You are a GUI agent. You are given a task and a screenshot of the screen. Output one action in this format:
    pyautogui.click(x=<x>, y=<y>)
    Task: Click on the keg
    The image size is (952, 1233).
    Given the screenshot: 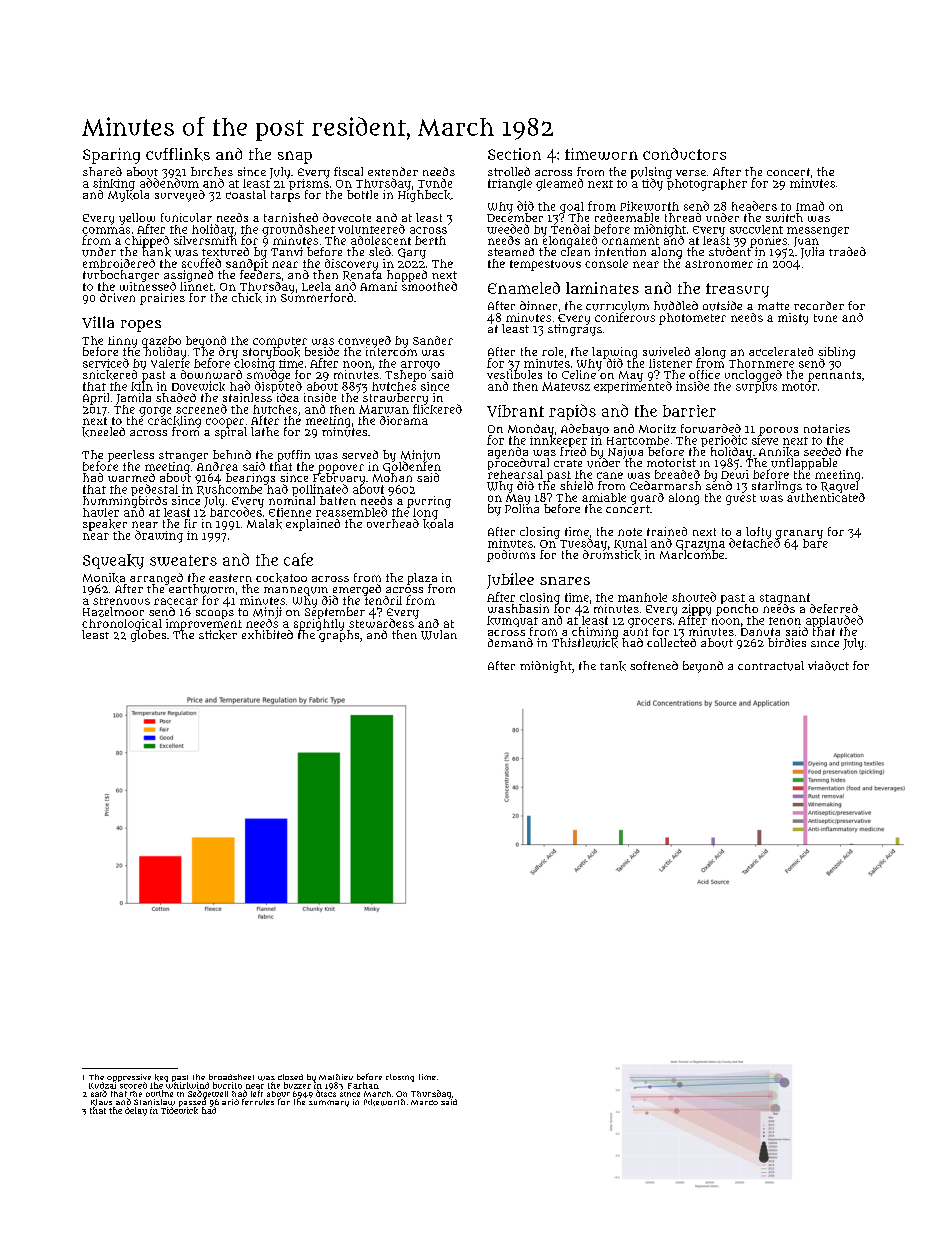 What is the action you would take?
    pyautogui.click(x=161, y=1078)
